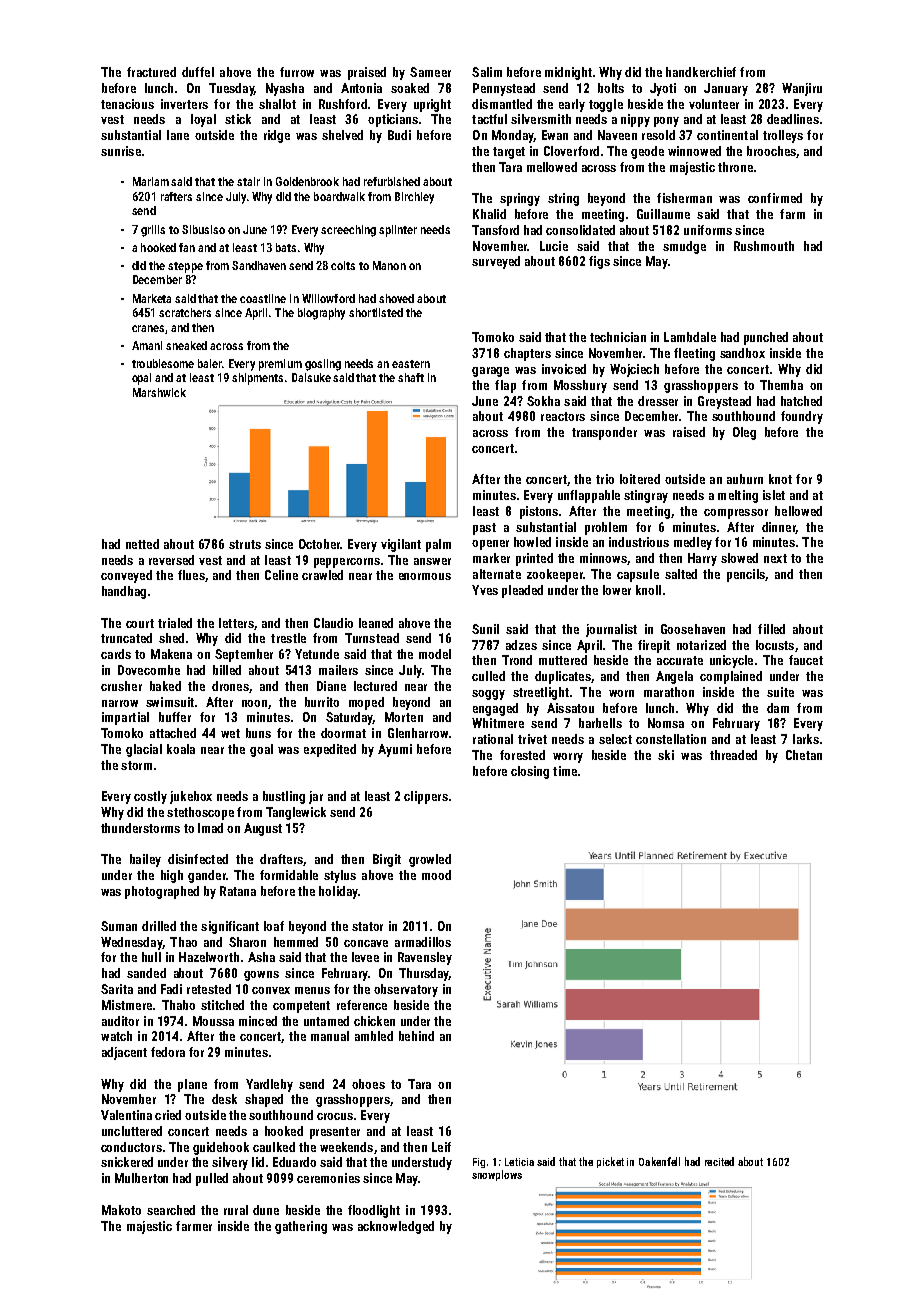 This image has height=1308, width=924. Describe the element at coordinates (497, 1175) in the image. I see `snowplows` at that location.
